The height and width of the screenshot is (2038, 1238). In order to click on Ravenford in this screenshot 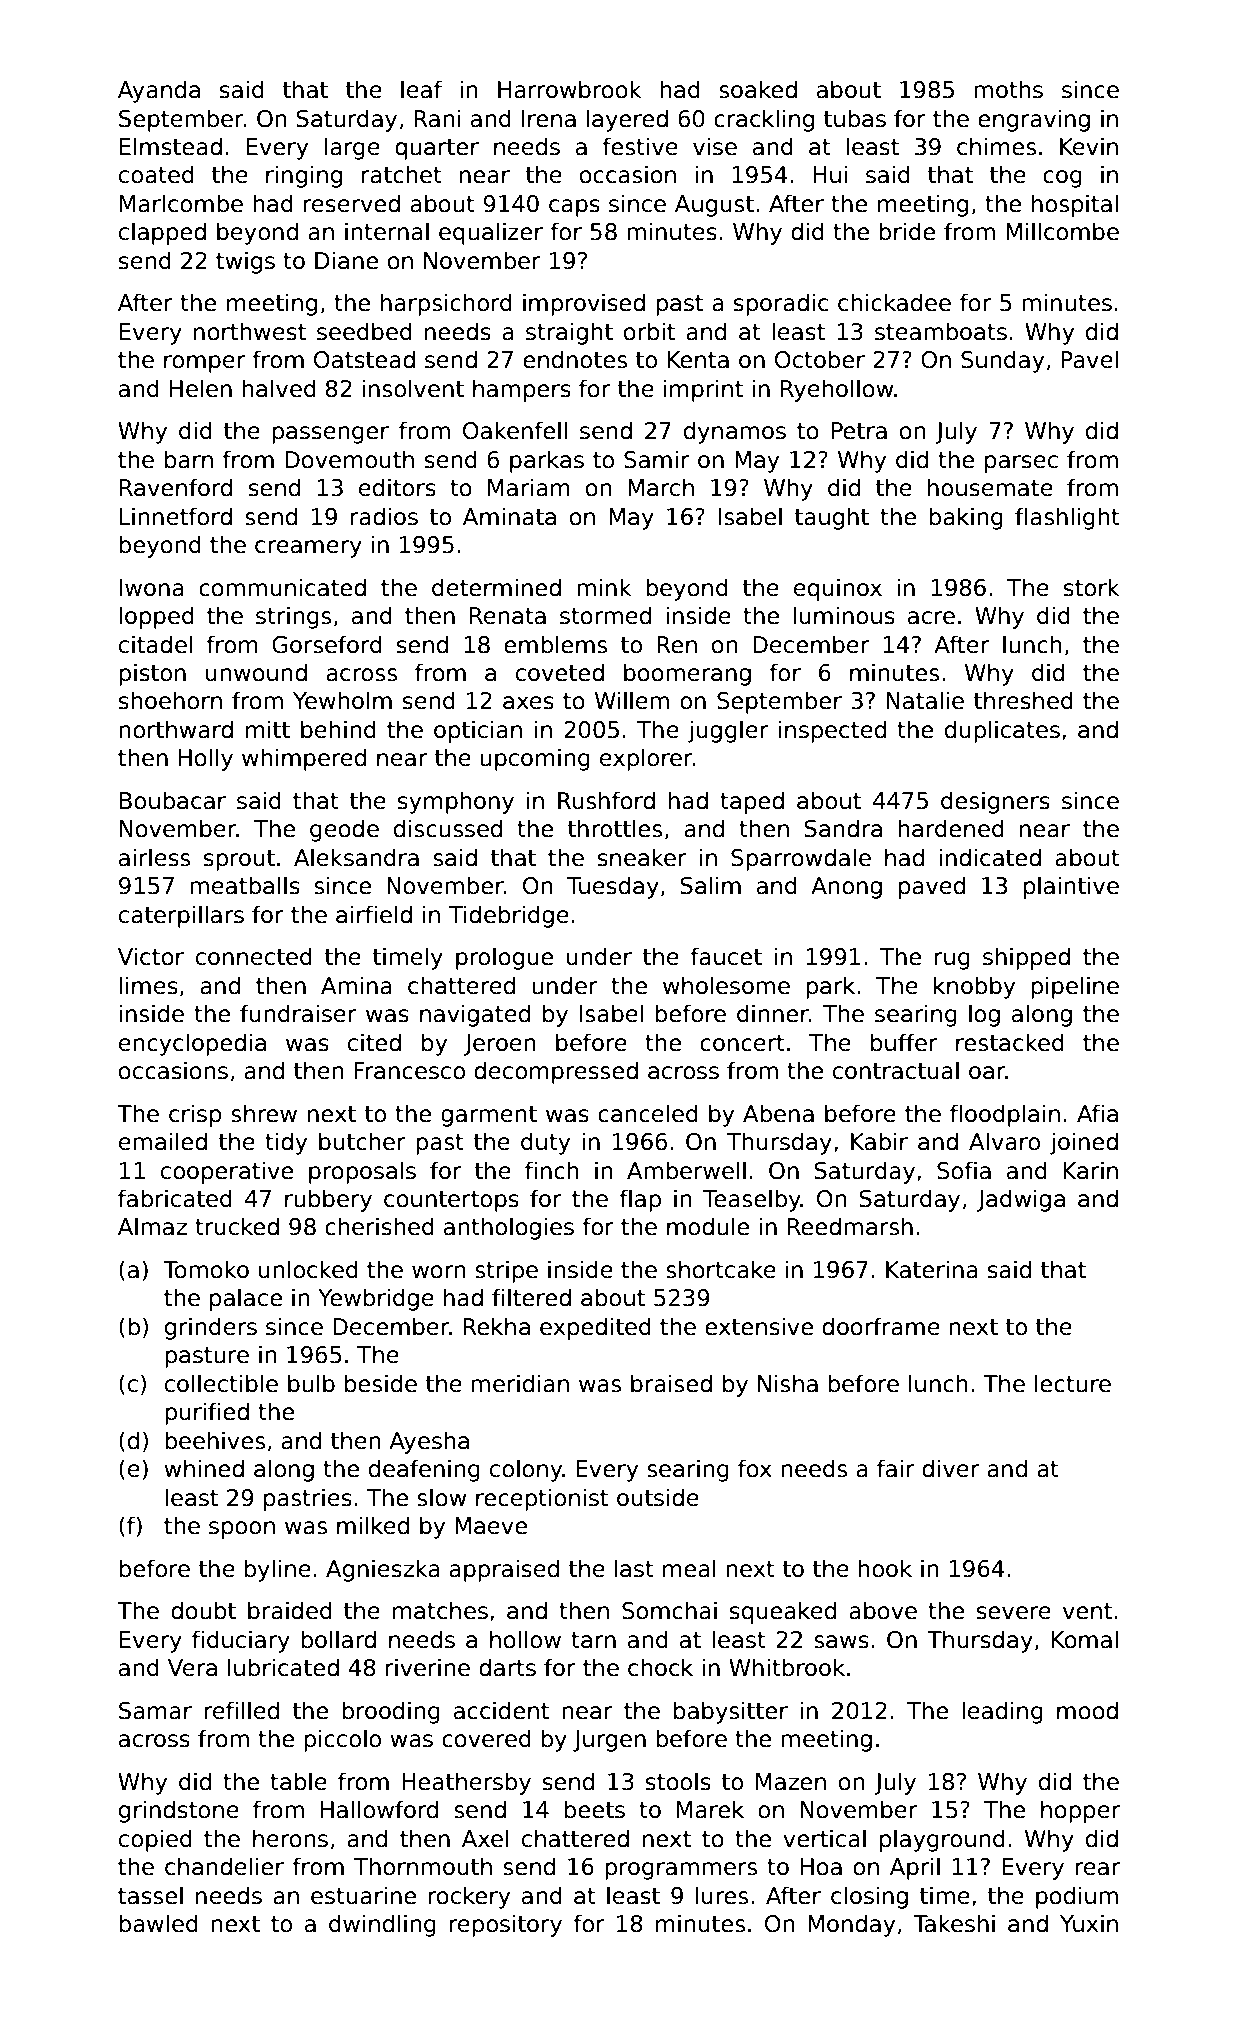, I will do `click(176, 487)`.
